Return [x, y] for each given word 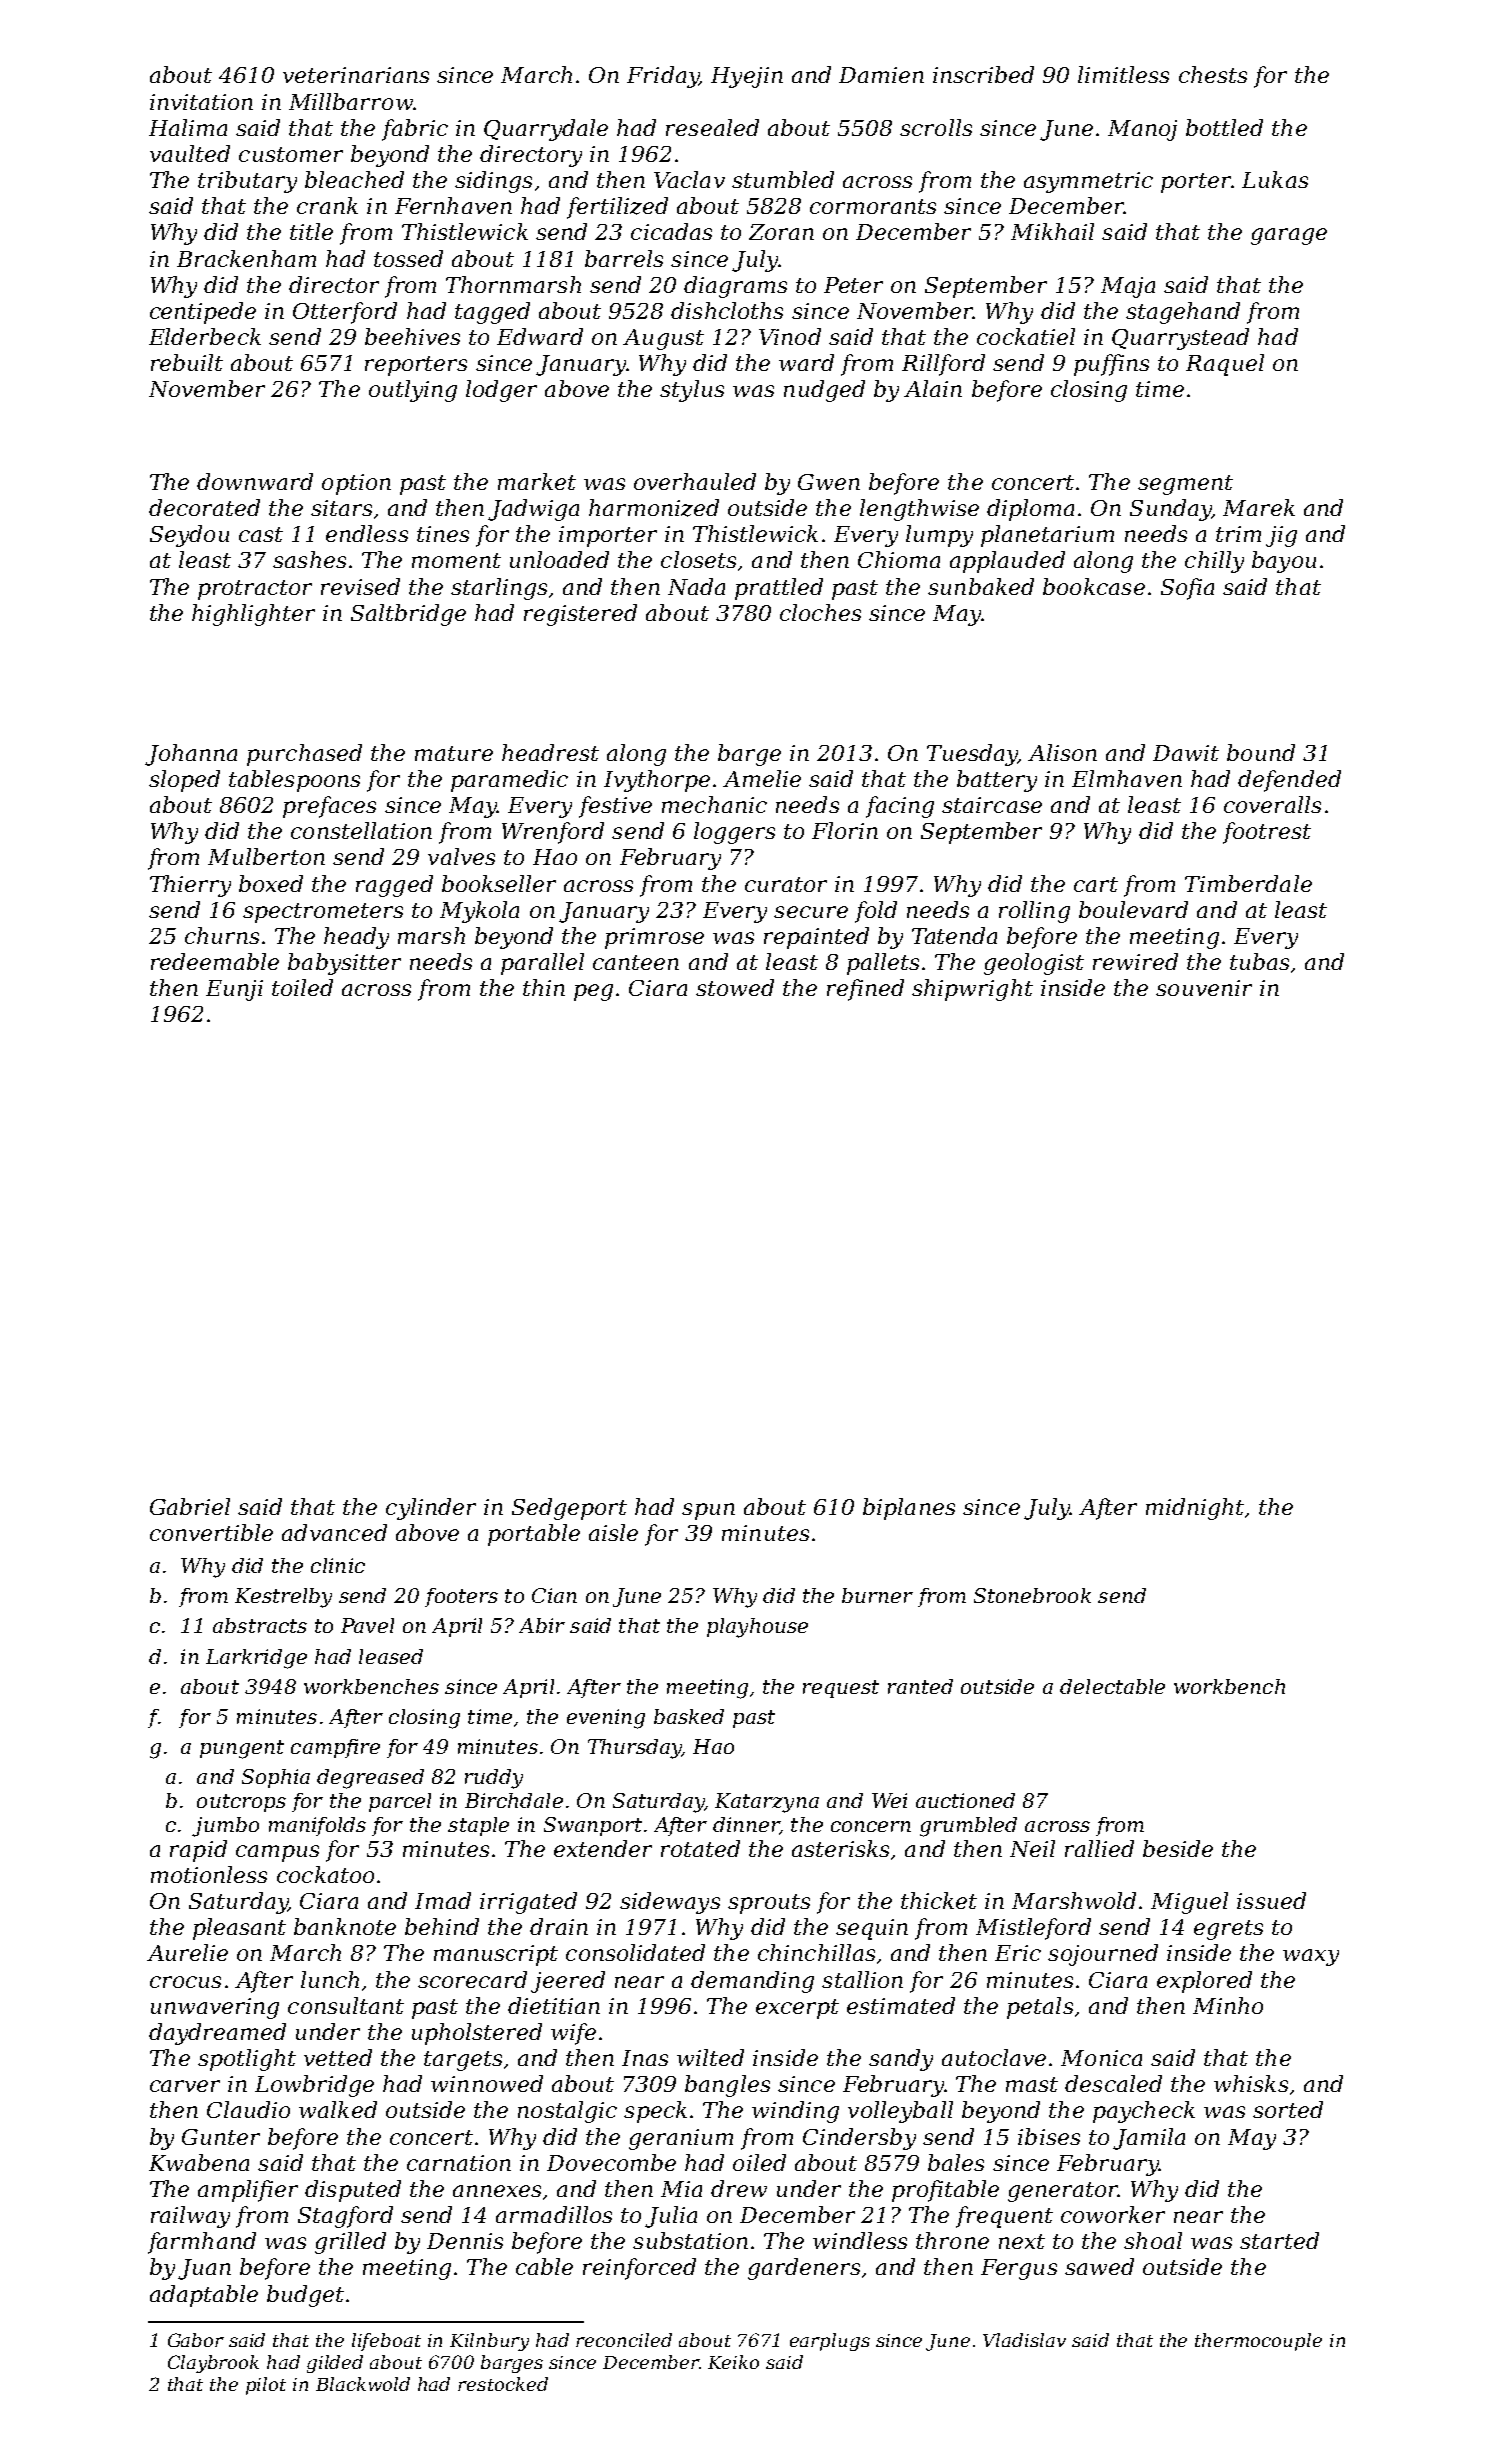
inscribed [983, 74]
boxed [271, 883]
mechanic [714, 804]
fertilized [617, 208]
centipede [203, 313]
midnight [1195, 1509]
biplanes [909, 1509]
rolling [1034, 912]
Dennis [465, 2241]
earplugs [830, 2342]
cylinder [431, 1509]
